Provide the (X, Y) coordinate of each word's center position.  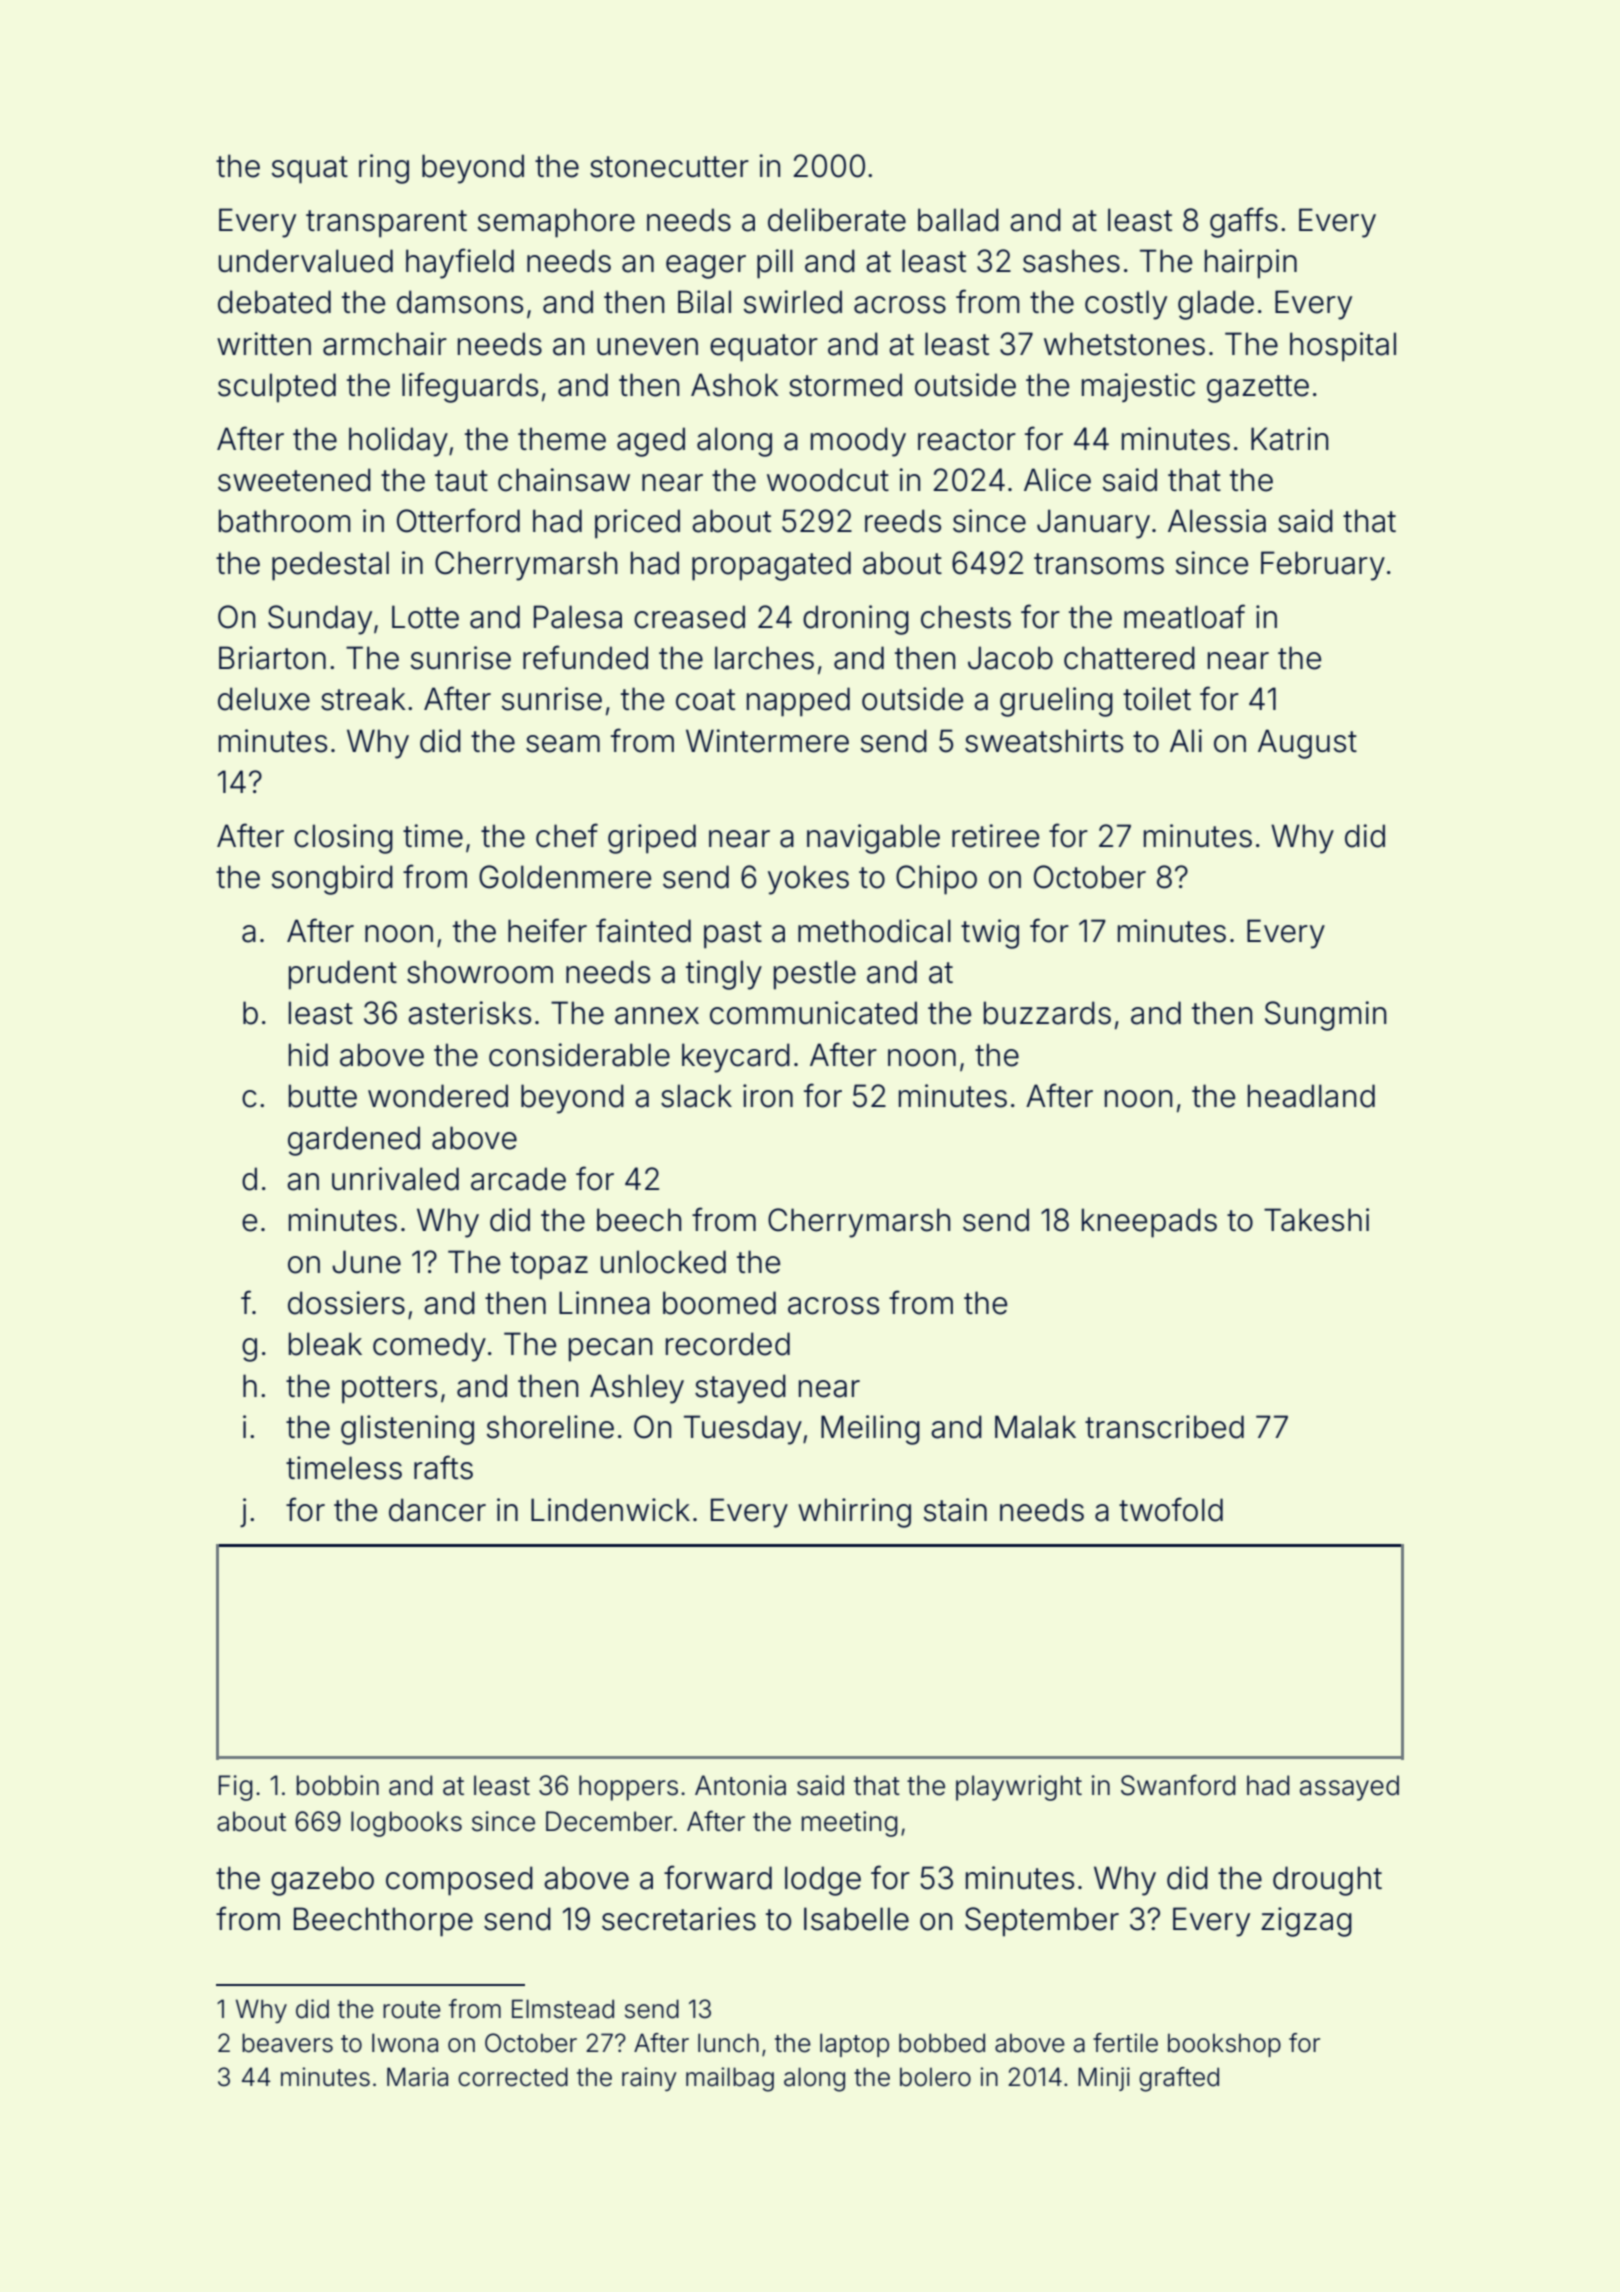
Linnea (604, 1303)
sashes (1071, 261)
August (1307, 744)
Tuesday (743, 1430)
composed (459, 1881)
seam (563, 744)
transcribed (1164, 1427)
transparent (386, 224)
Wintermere (767, 741)
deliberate (837, 220)
